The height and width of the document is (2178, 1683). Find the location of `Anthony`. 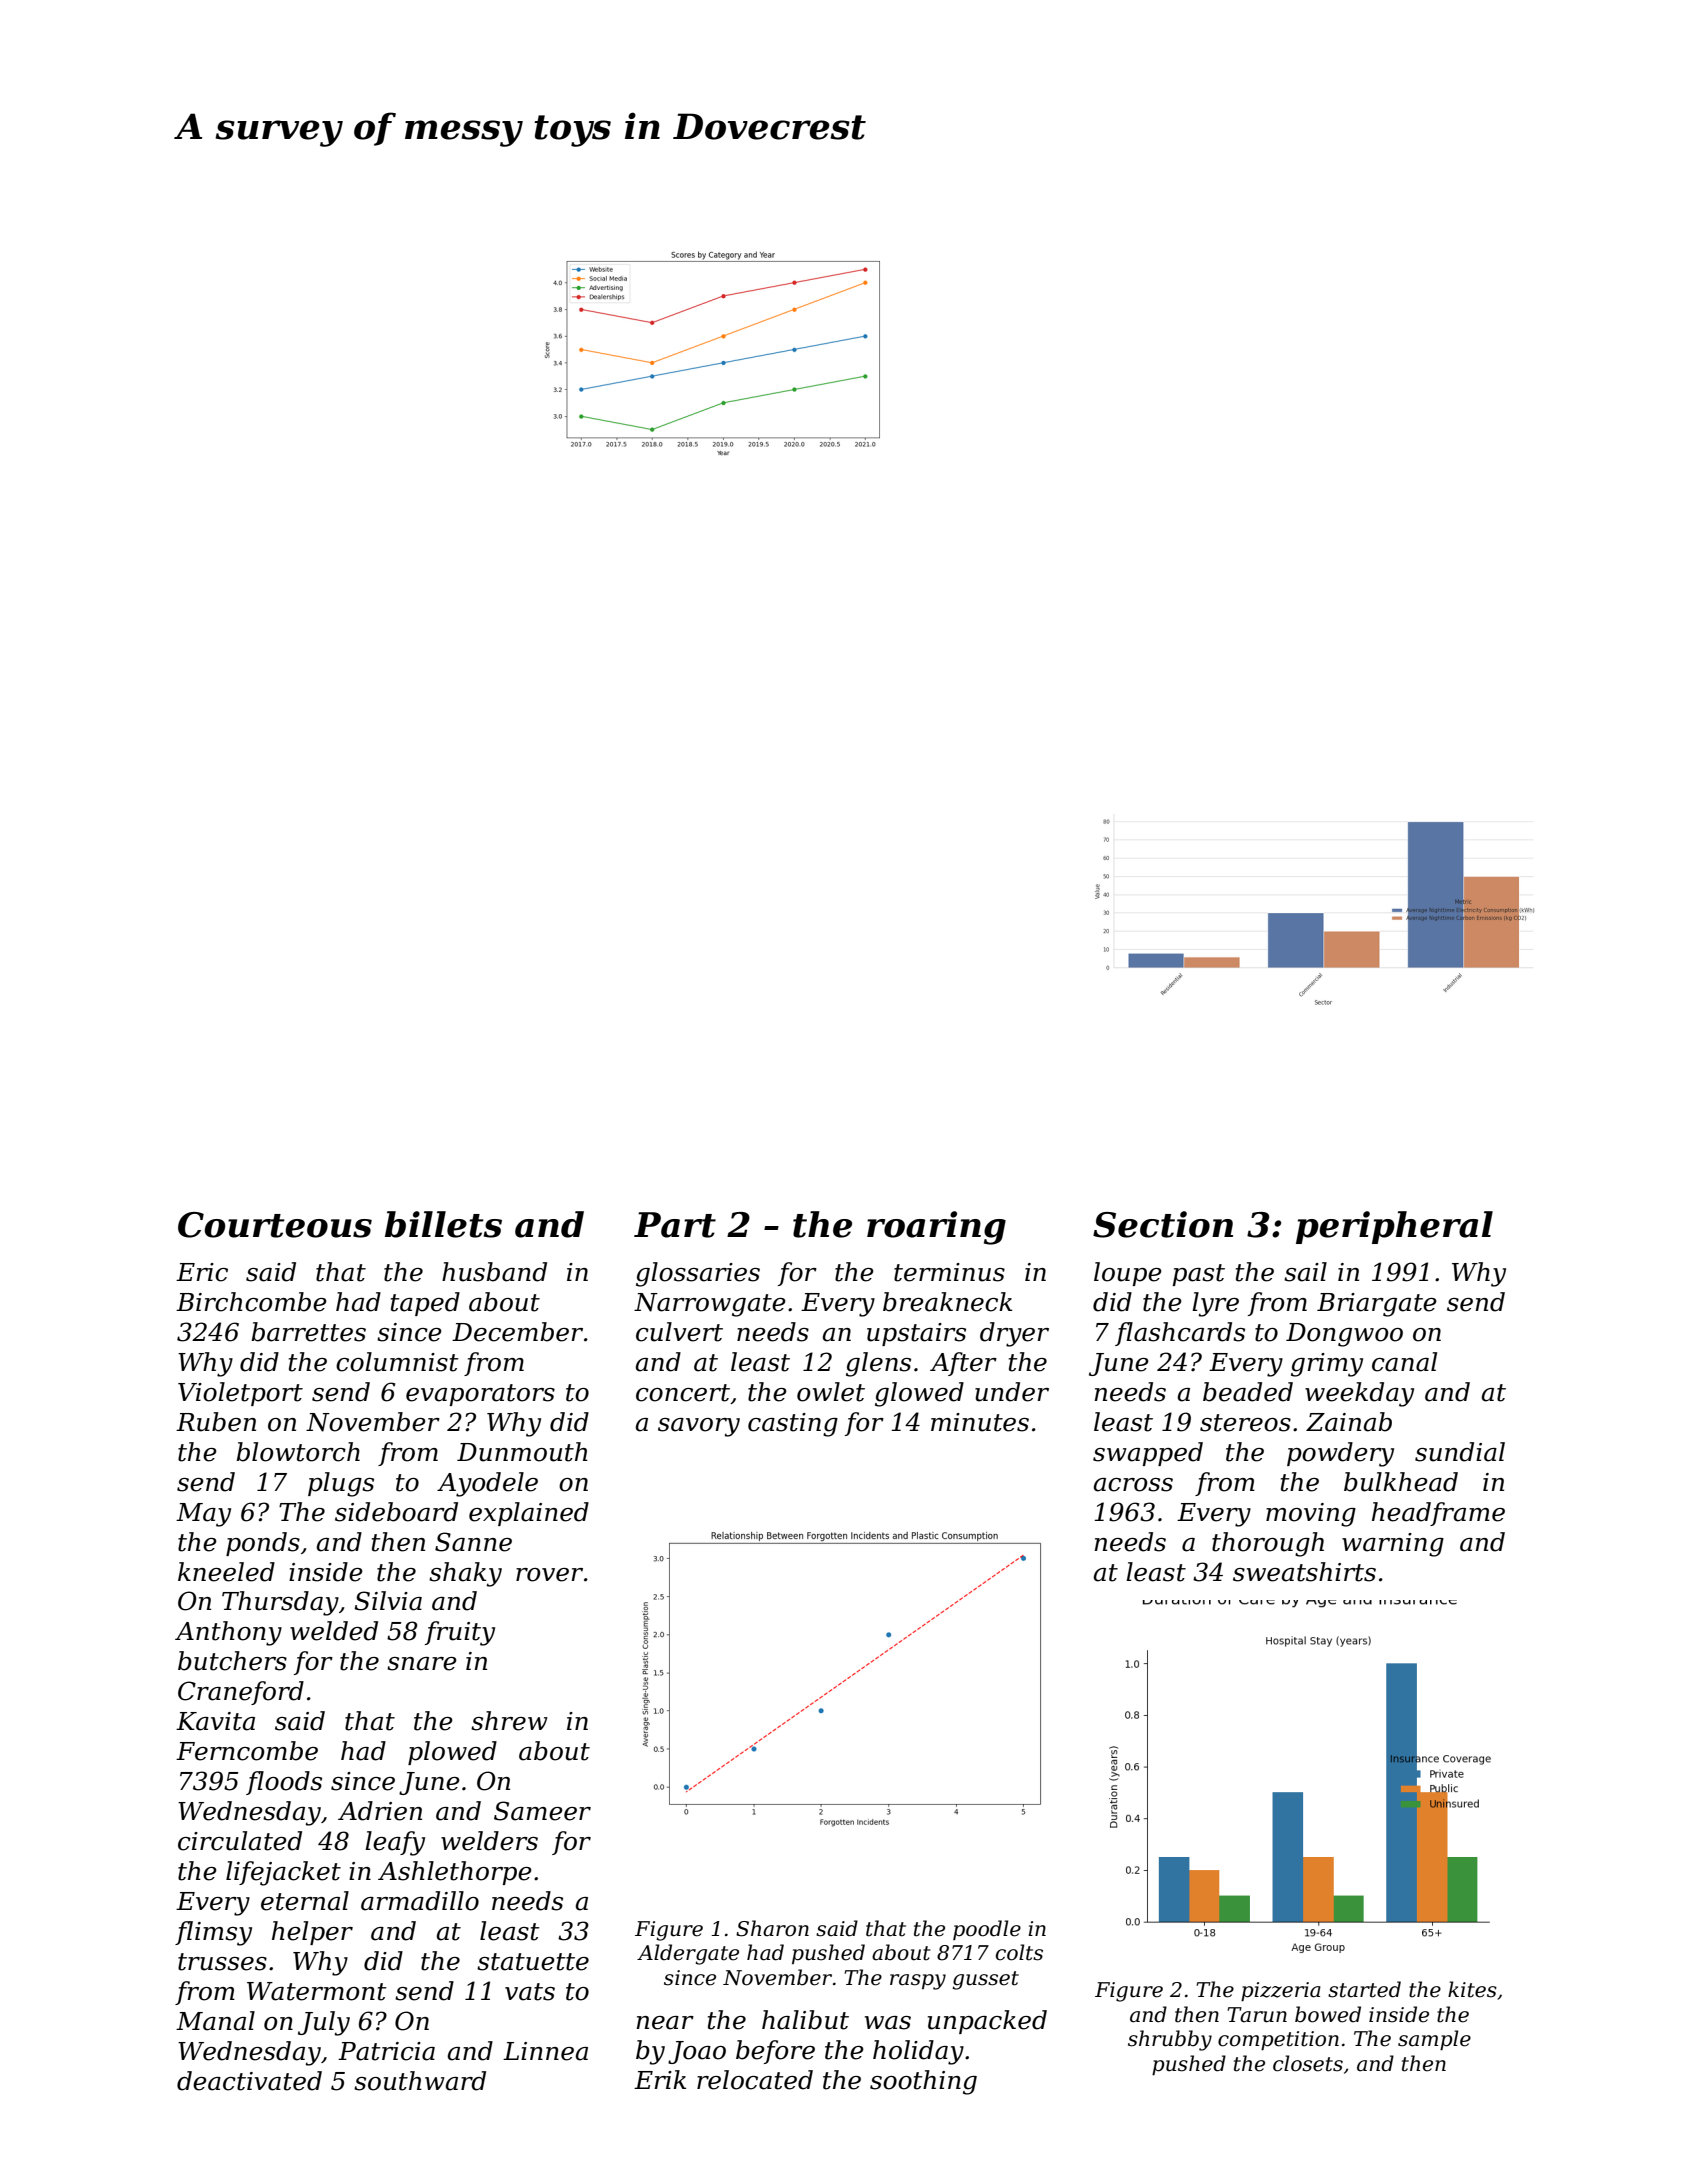

Anthony is located at coordinates (228, 1633).
